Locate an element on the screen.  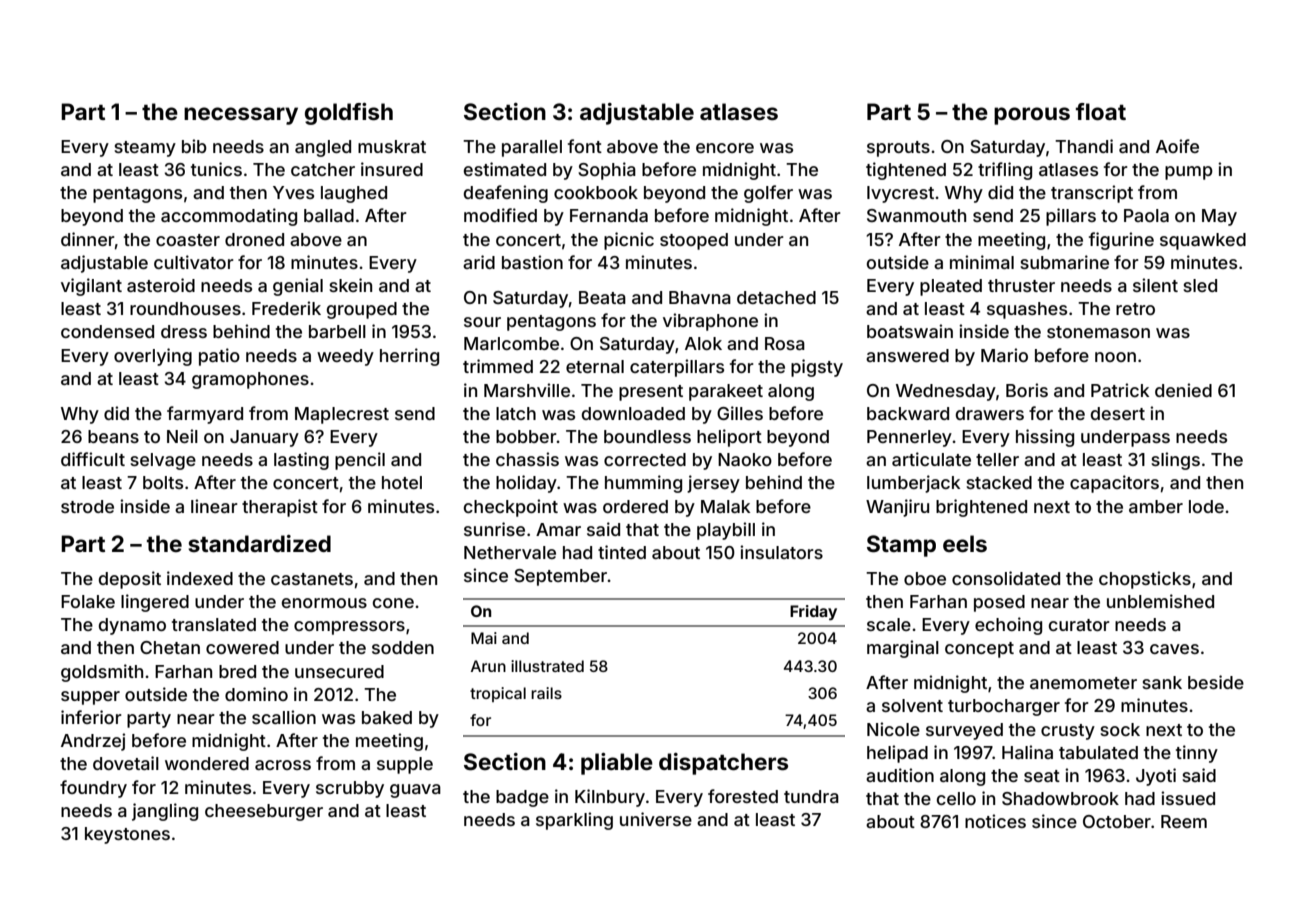
May is located at coordinates (1219, 217).
